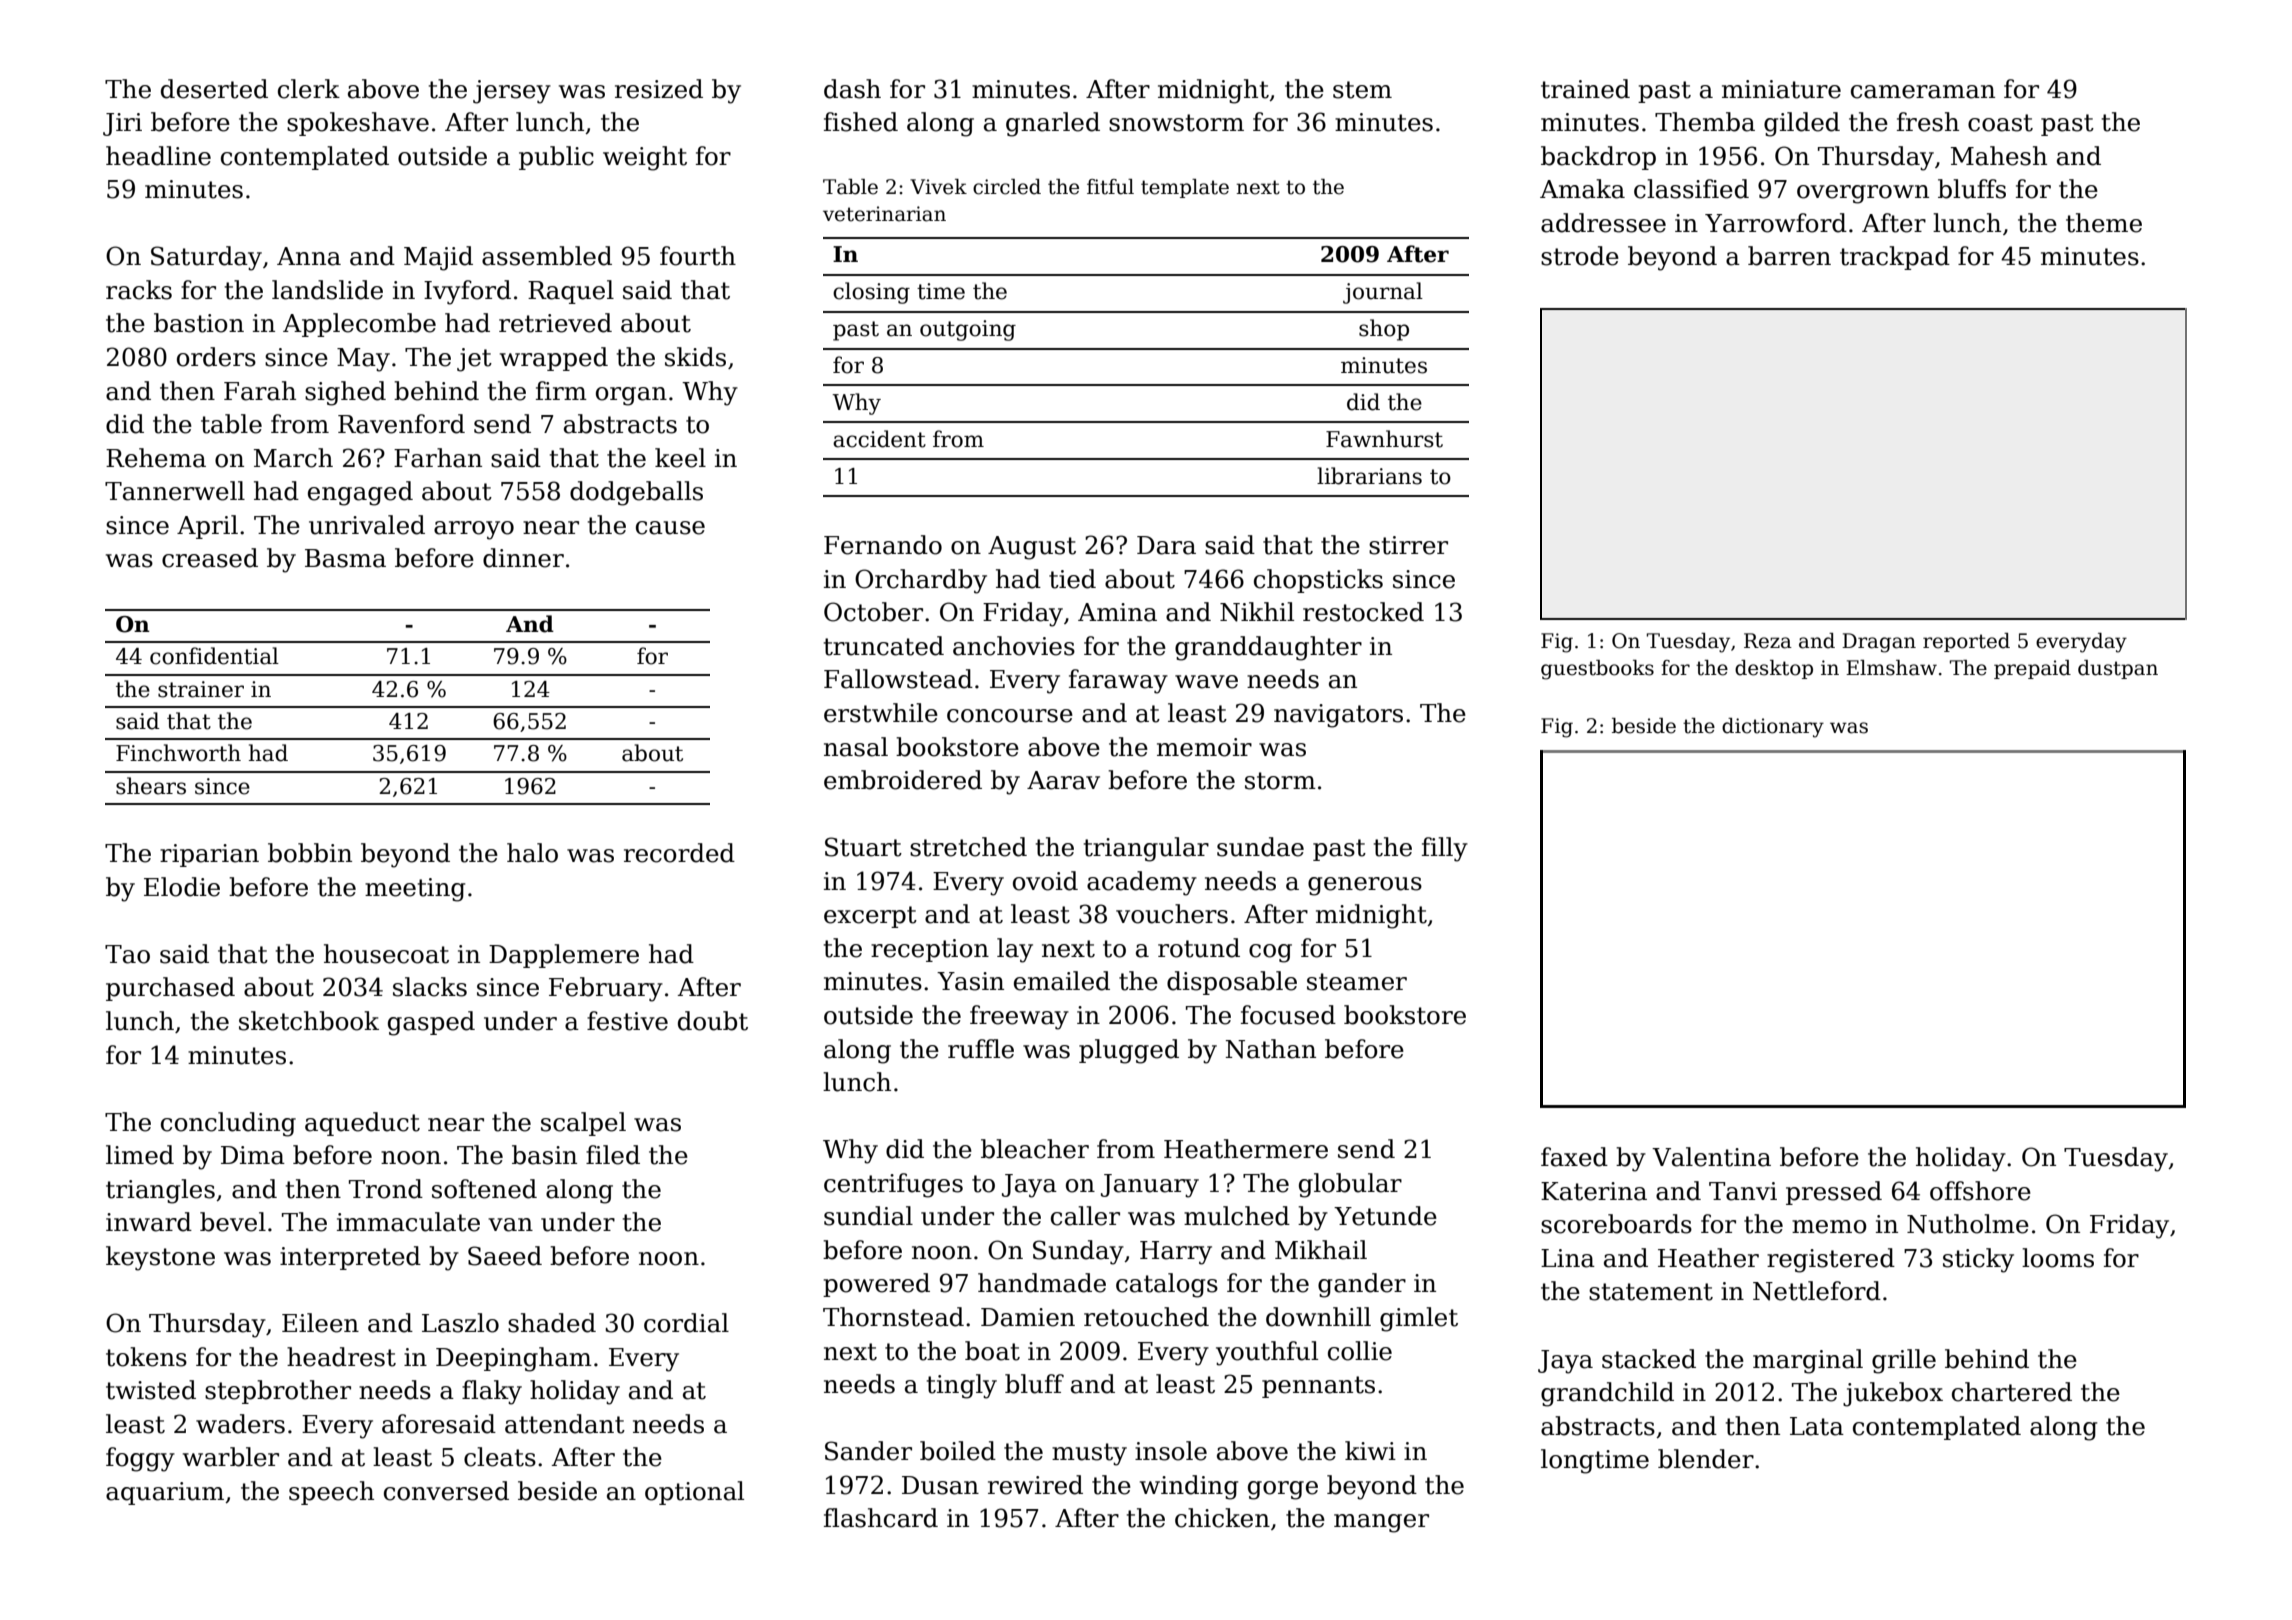  What do you see at coordinates (1904, 1361) in the screenshot?
I see `grille` at bounding box center [1904, 1361].
